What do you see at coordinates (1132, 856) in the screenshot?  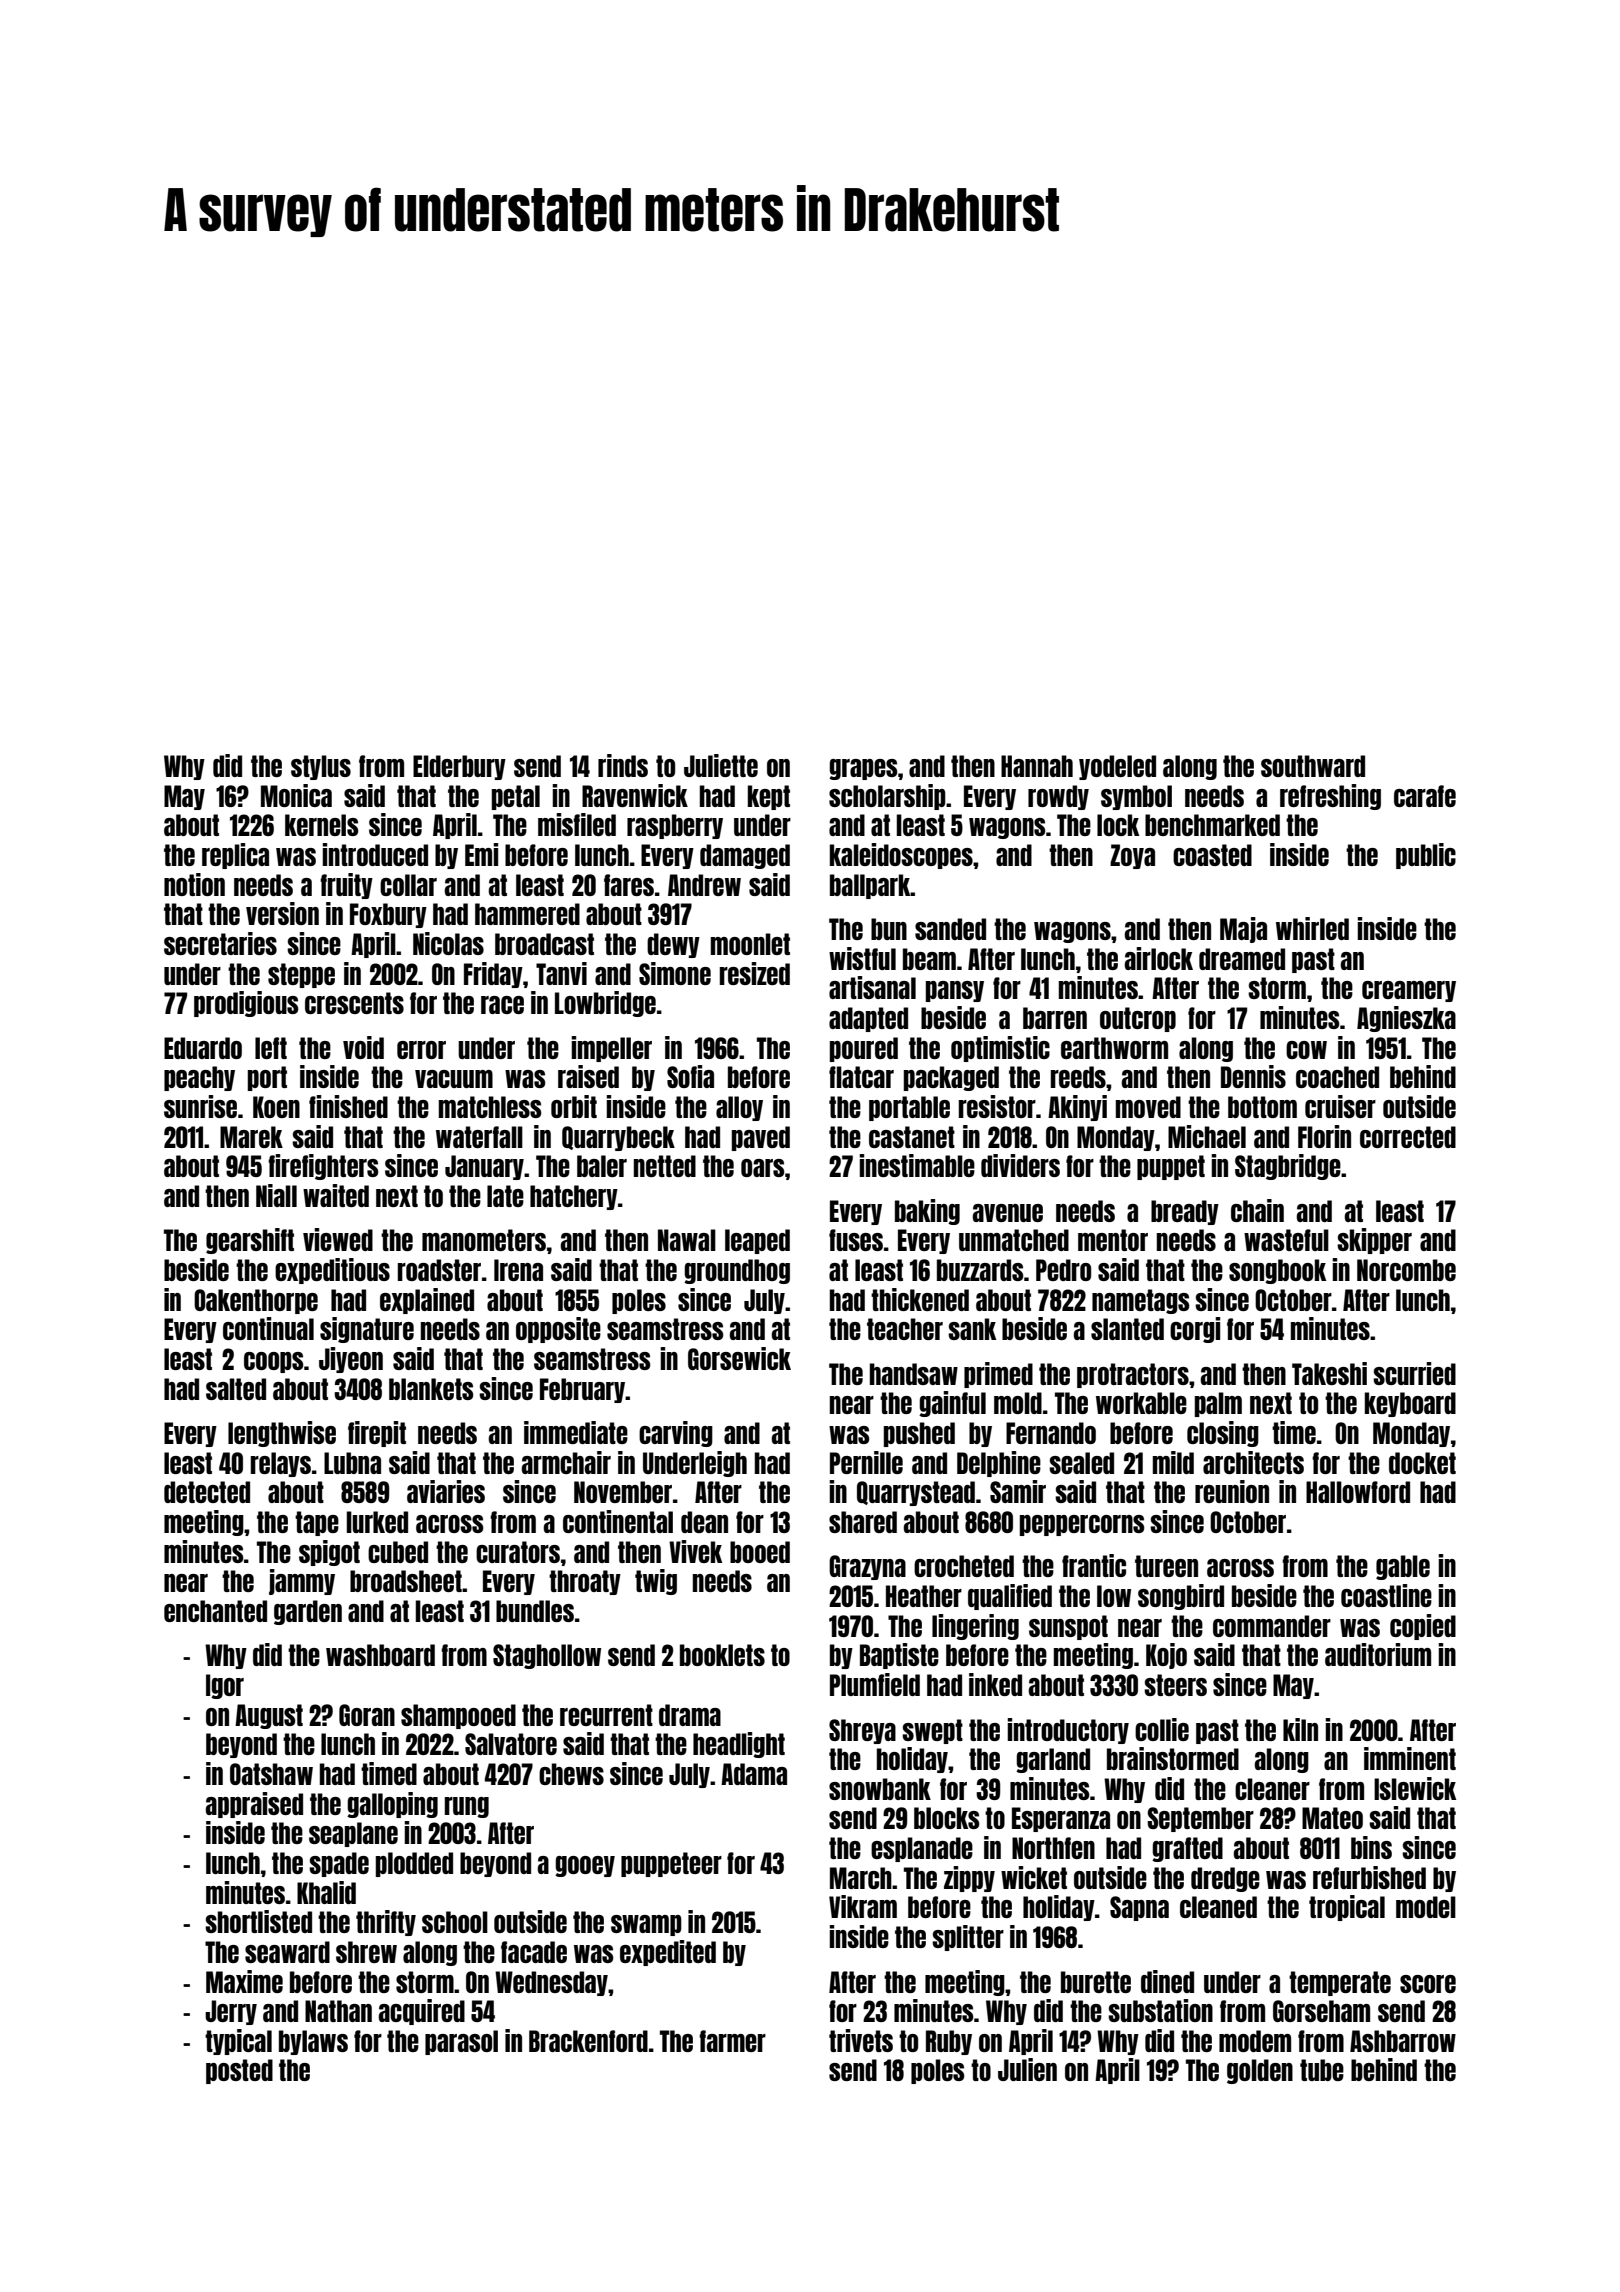 I see `Zoya` at bounding box center [1132, 856].
